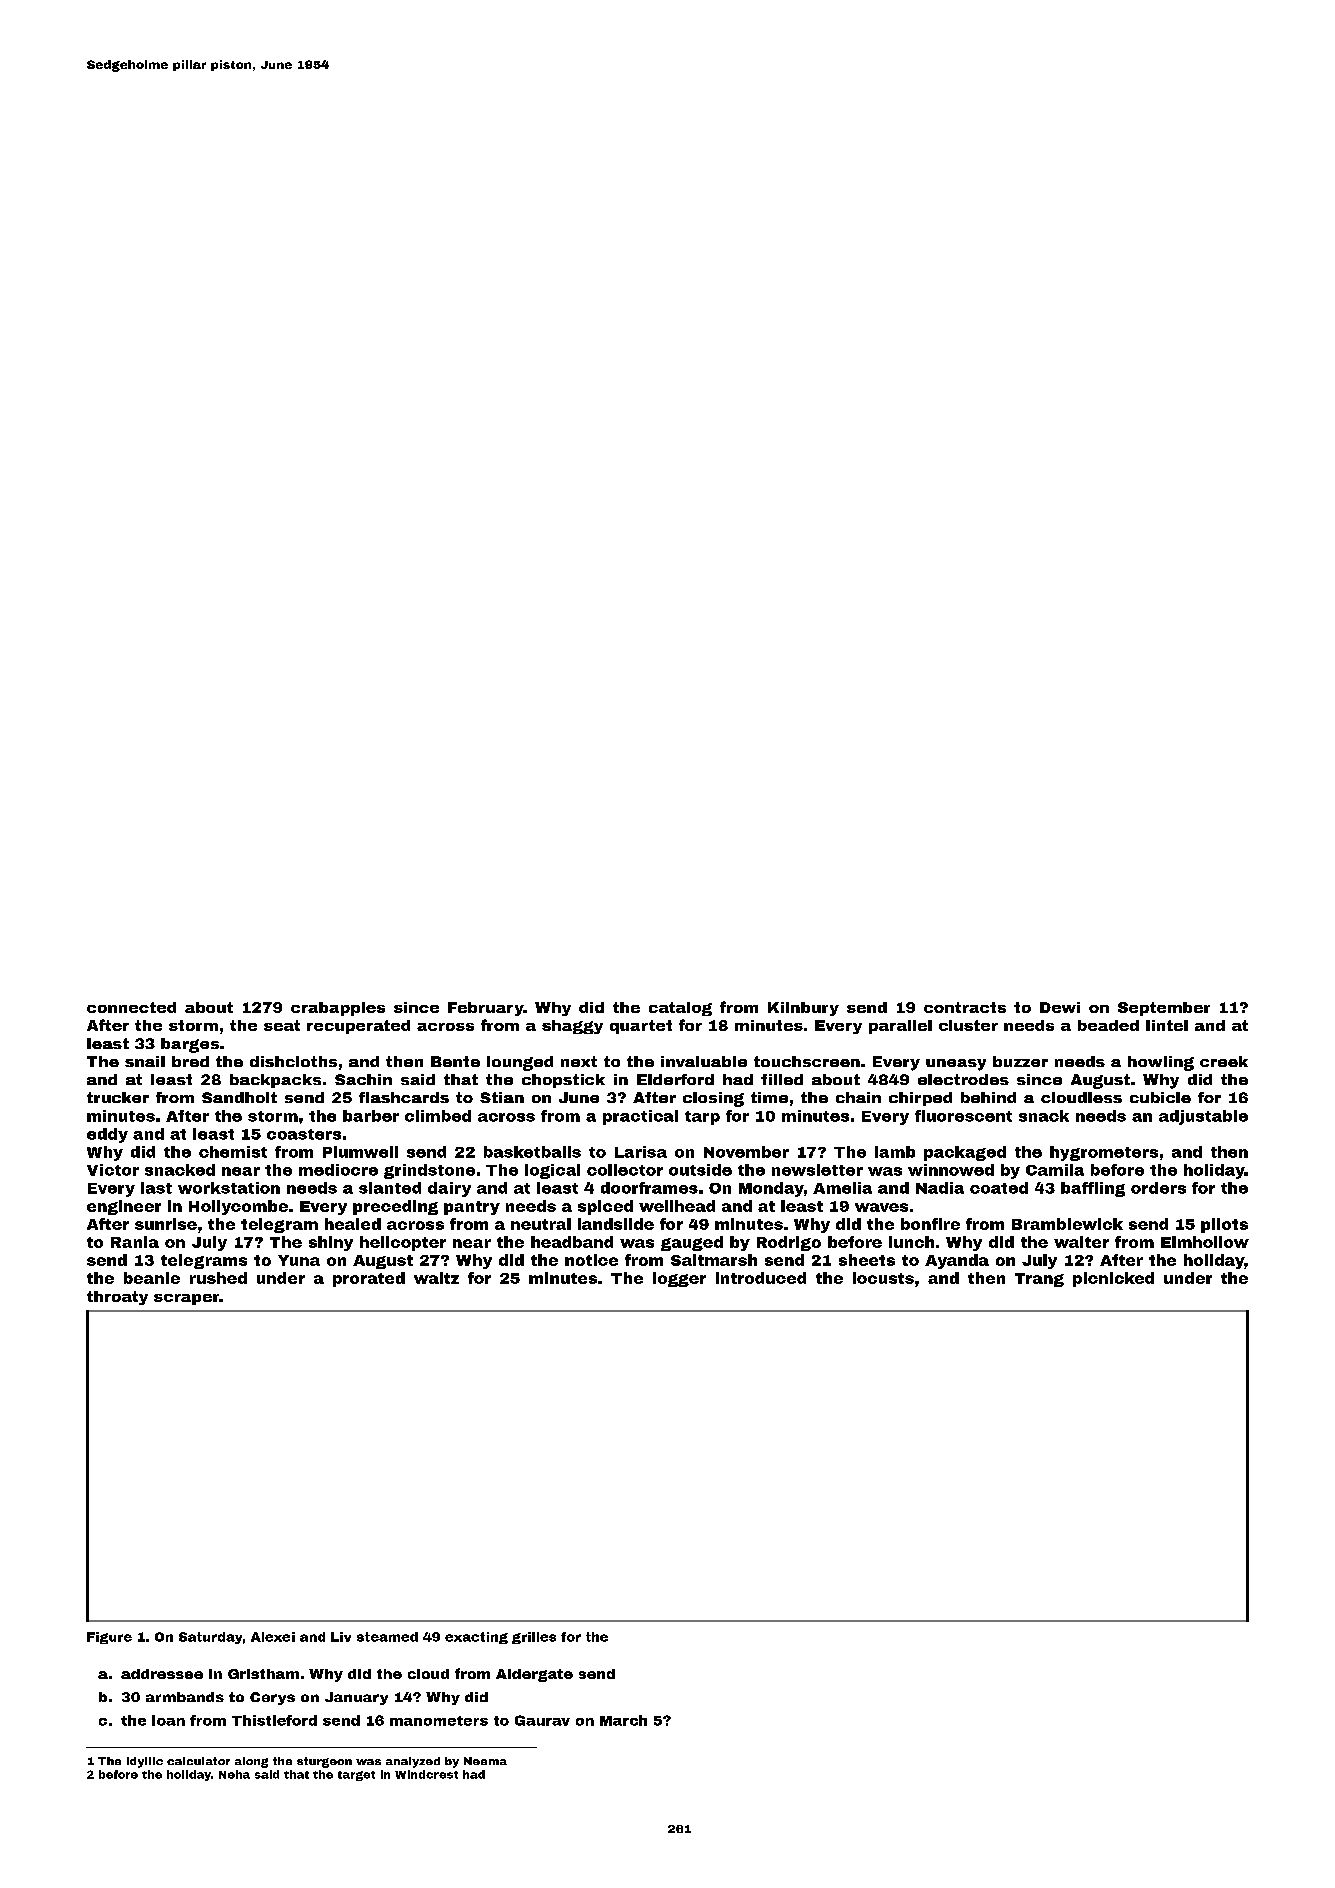  Describe the element at coordinates (210, 1638) in the document. I see `Saturday` at that location.
